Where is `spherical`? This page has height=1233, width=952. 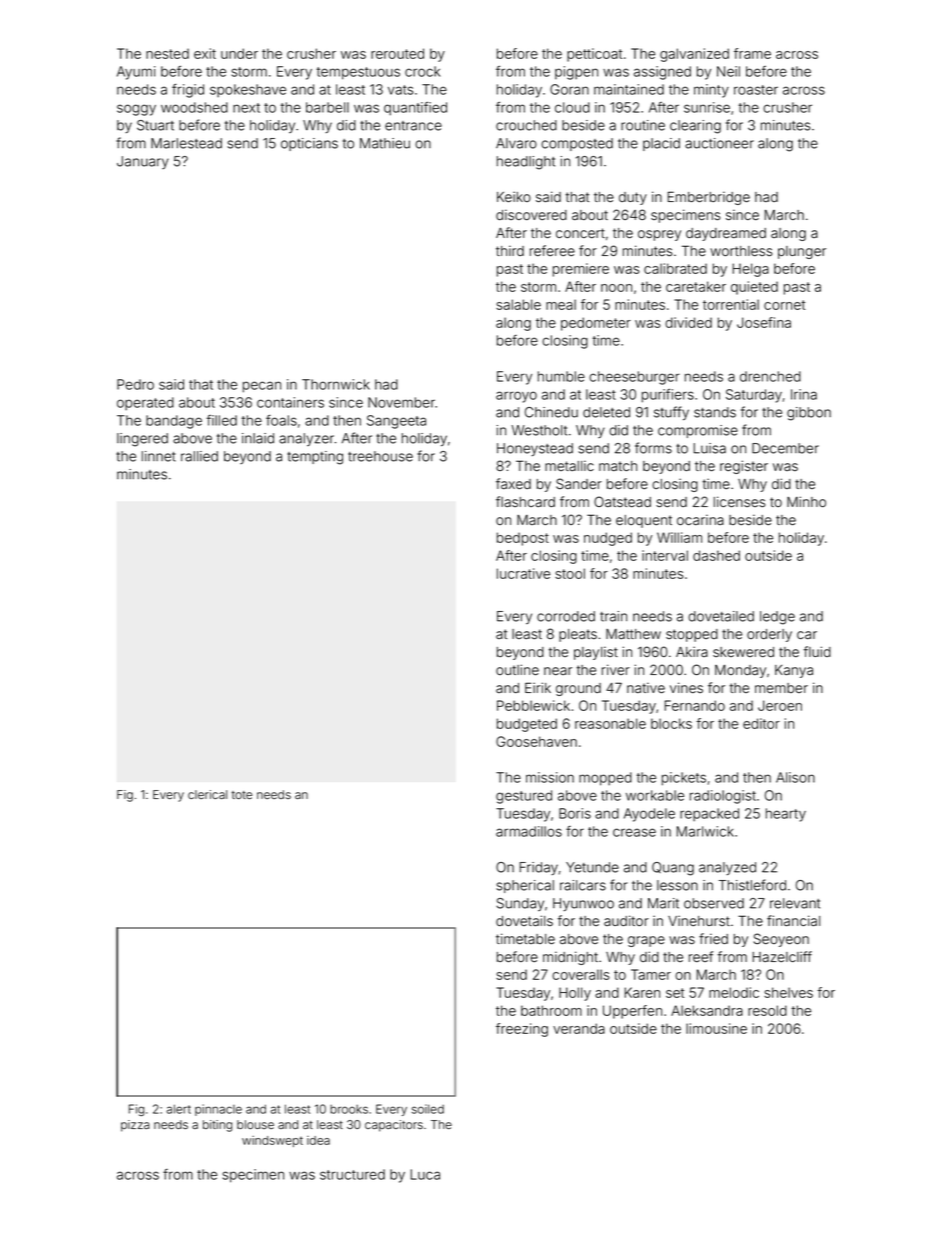
spherical is located at coordinates (525, 886).
